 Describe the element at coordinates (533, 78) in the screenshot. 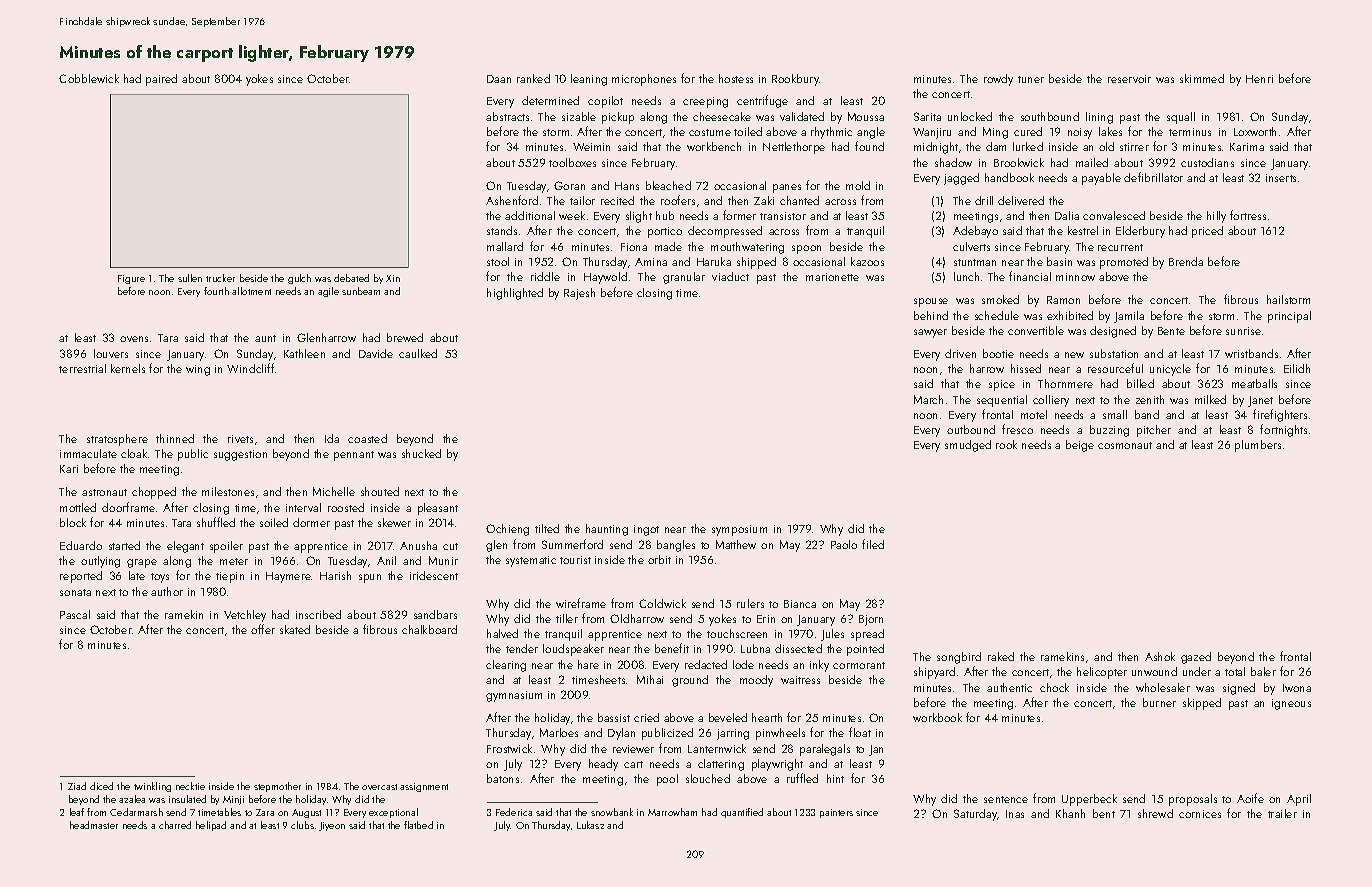

I see `ranked` at that location.
